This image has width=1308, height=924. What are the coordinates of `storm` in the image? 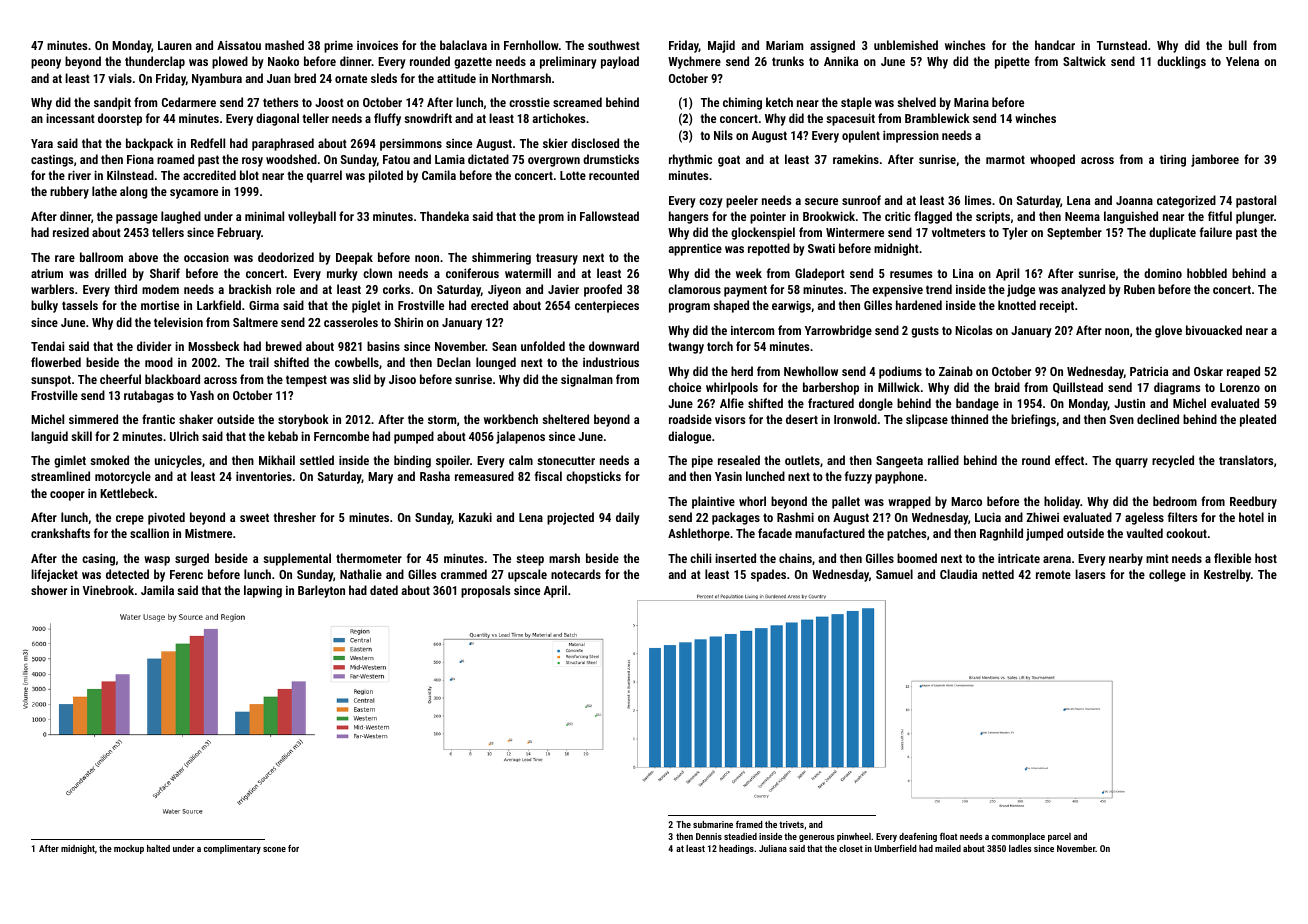 It's located at (442, 419).
